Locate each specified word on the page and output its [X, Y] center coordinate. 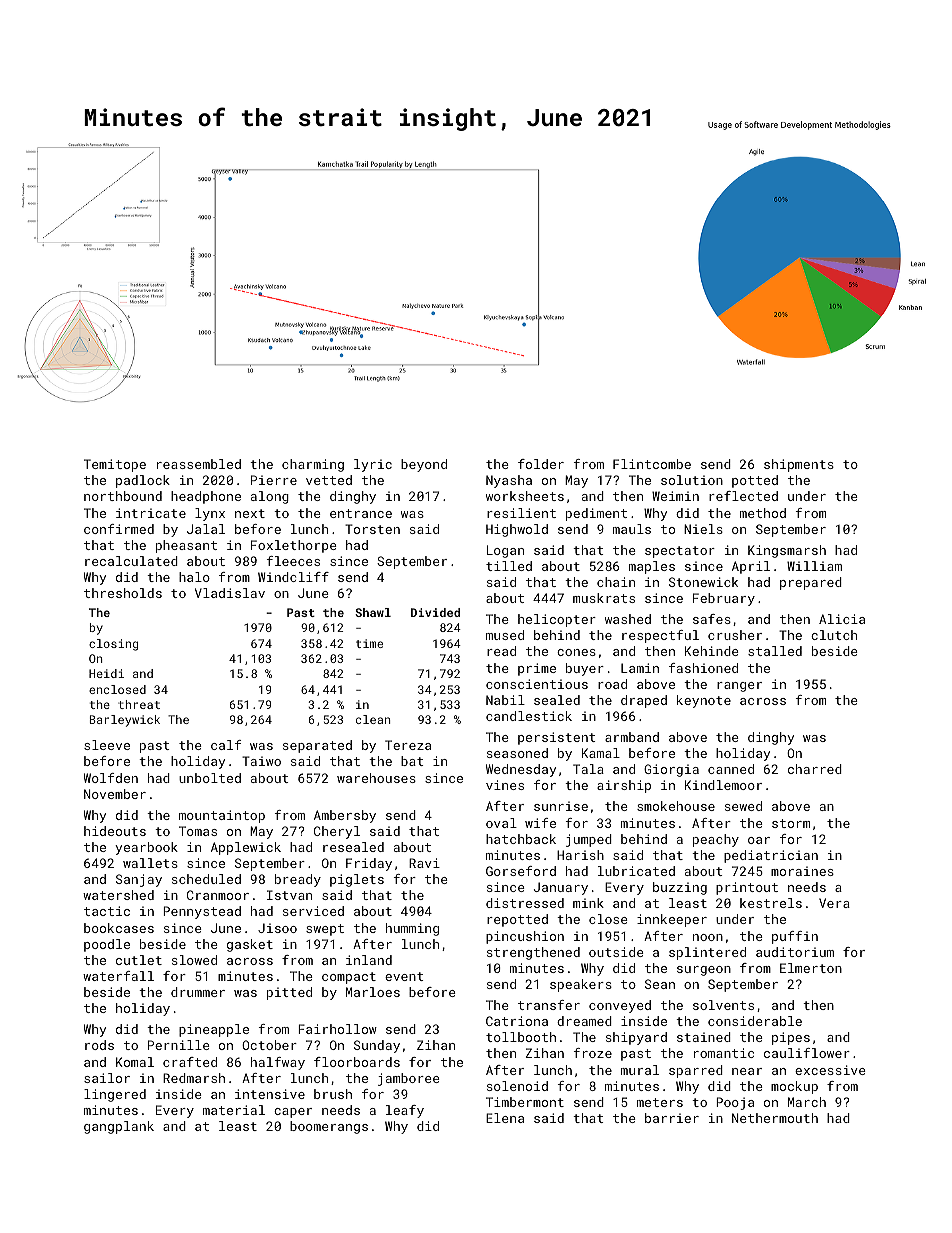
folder [541, 464]
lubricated [636, 871]
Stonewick [703, 582]
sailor [107, 1078]
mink [588, 903]
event [404, 976]
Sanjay [139, 880]
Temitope [115, 465]
